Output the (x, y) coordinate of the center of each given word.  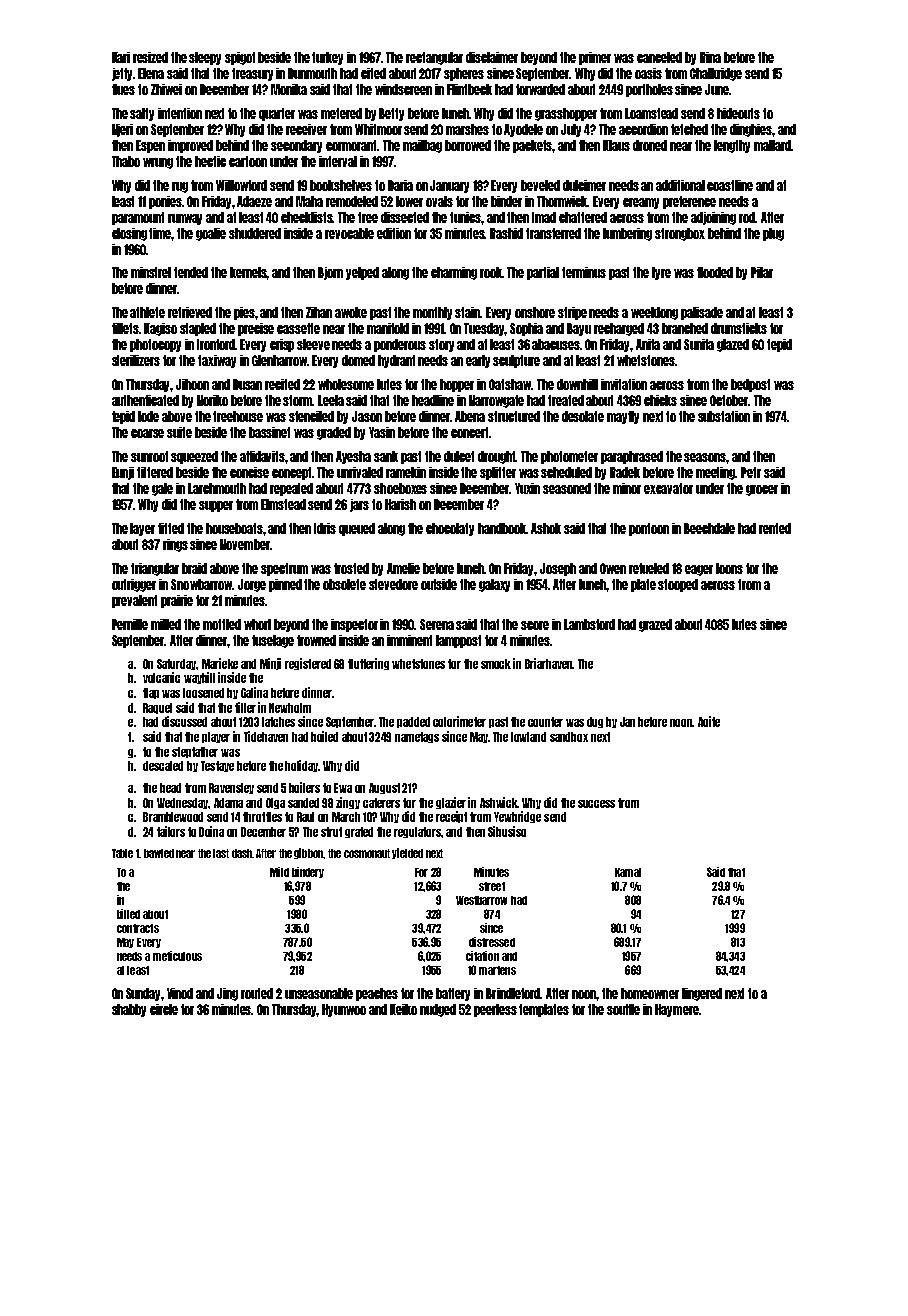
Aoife (709, 721)
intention (180, 113)
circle (164, 1009)
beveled (540, 185)
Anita (648, 344)
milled (166, 624)
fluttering (368, 664)
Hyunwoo (344, 1010)
